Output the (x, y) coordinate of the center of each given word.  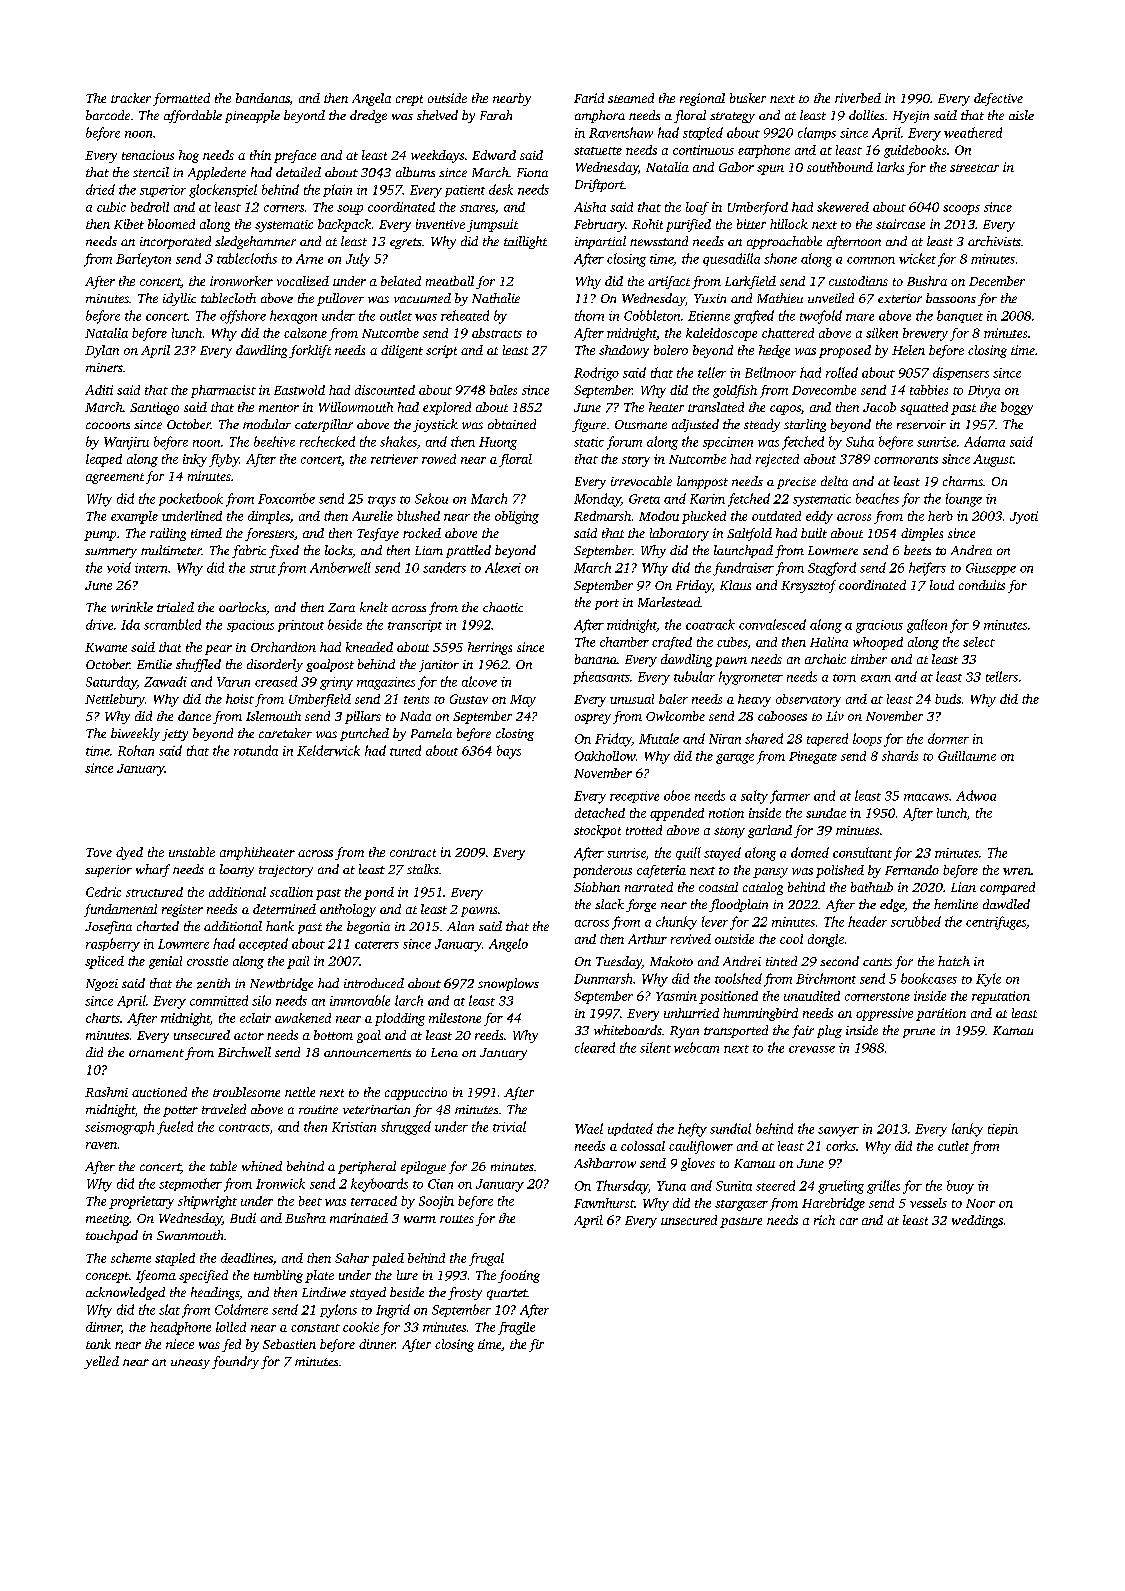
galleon (927, 626)
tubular (694, 676)
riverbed (858, 98)
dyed (129, 853)
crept (409, 100)
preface (295, 156)
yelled (101, 1362)
